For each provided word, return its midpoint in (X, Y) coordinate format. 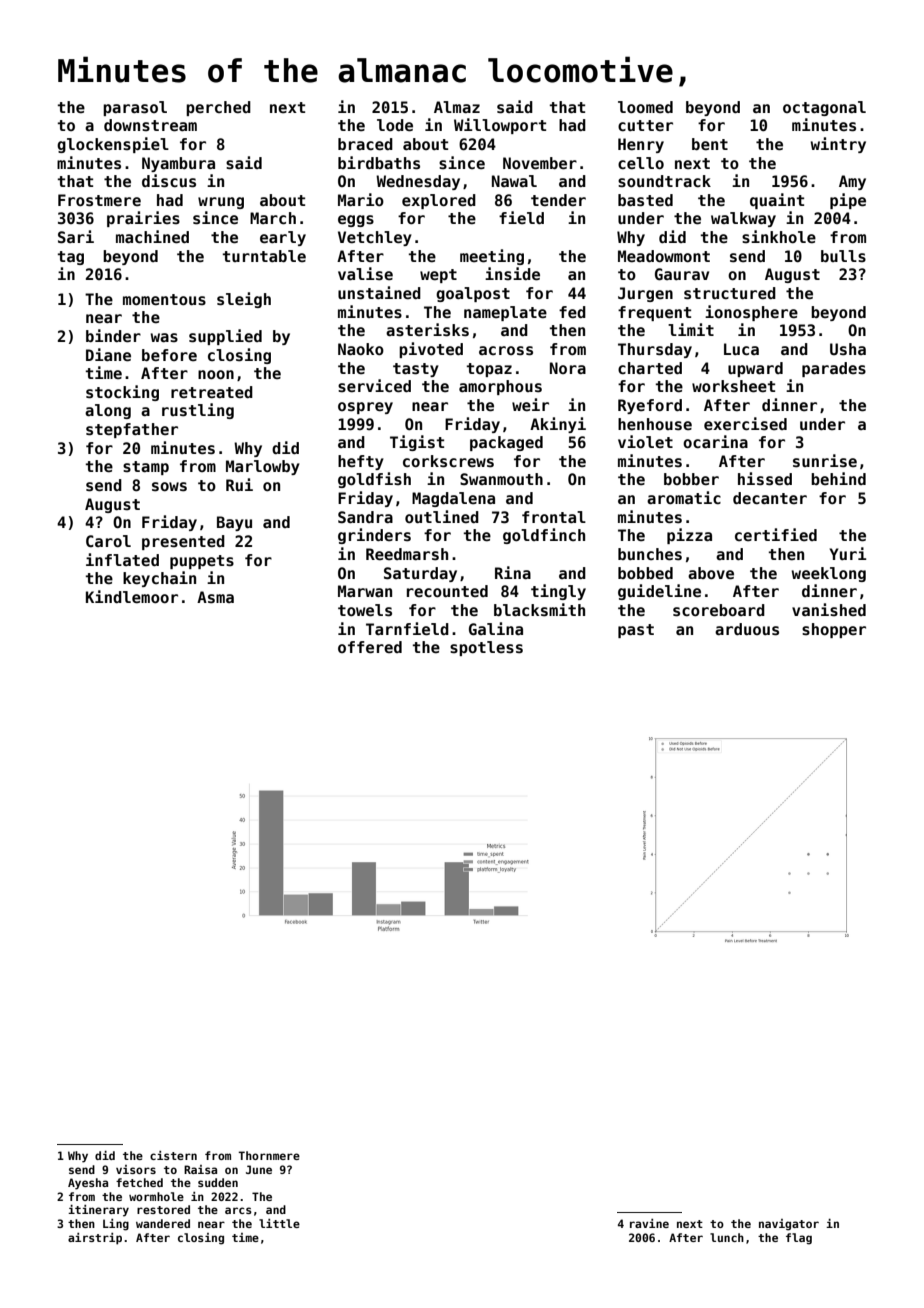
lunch (727, 1237)
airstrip (95, 1239)
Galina (496, 629)
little (279, 1223)
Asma (215, 597)
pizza (689, 536)
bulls (843, 256)
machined (152, 237)
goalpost (473, 294)
